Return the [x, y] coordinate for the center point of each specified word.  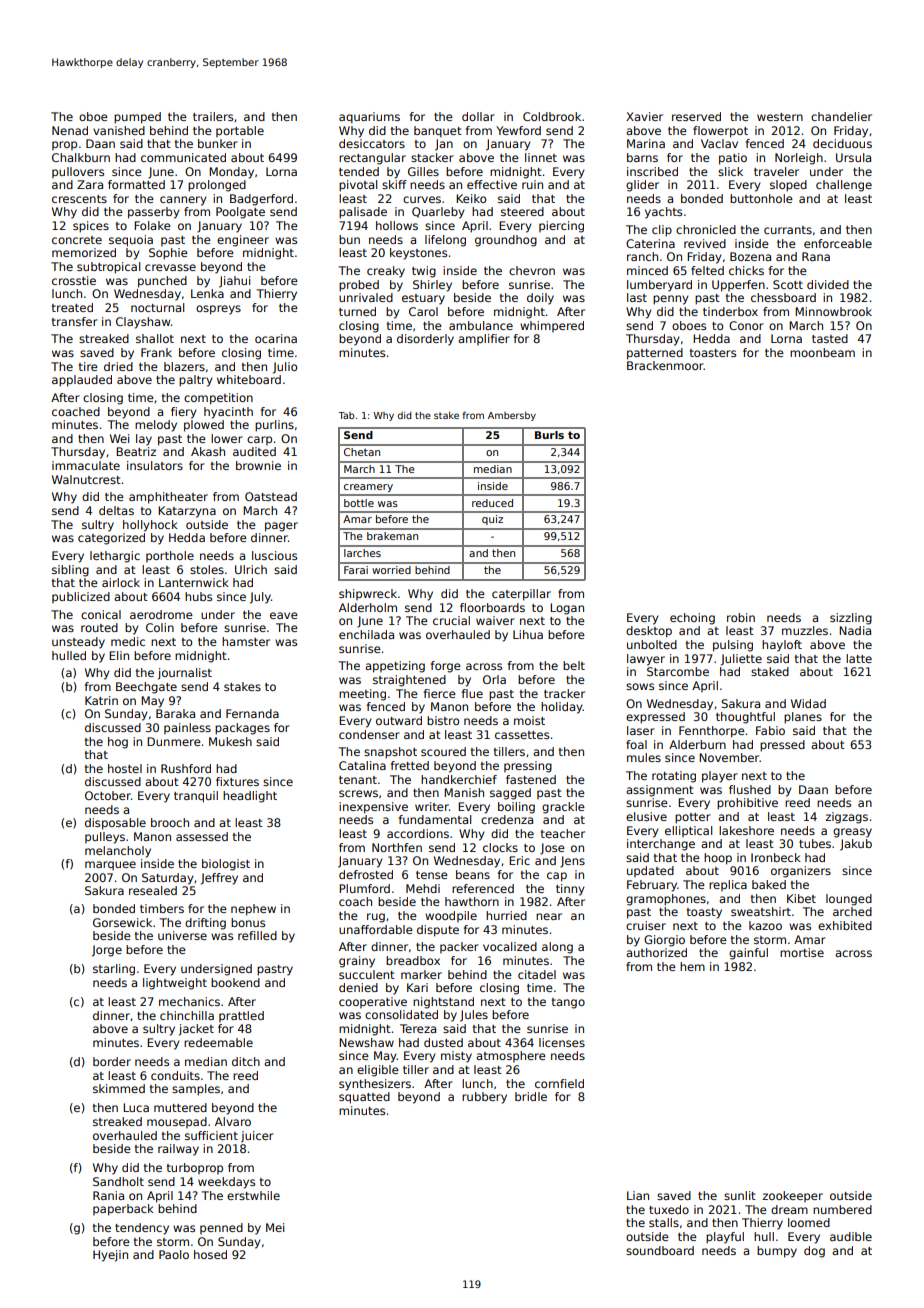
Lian [638, 1195]
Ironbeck [776, 857]
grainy [357, 962]
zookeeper [792, 1196]
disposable [115, 824]
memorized [84, 252]
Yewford [518, 130]
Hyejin [110, 1256]
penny [671, 300]
